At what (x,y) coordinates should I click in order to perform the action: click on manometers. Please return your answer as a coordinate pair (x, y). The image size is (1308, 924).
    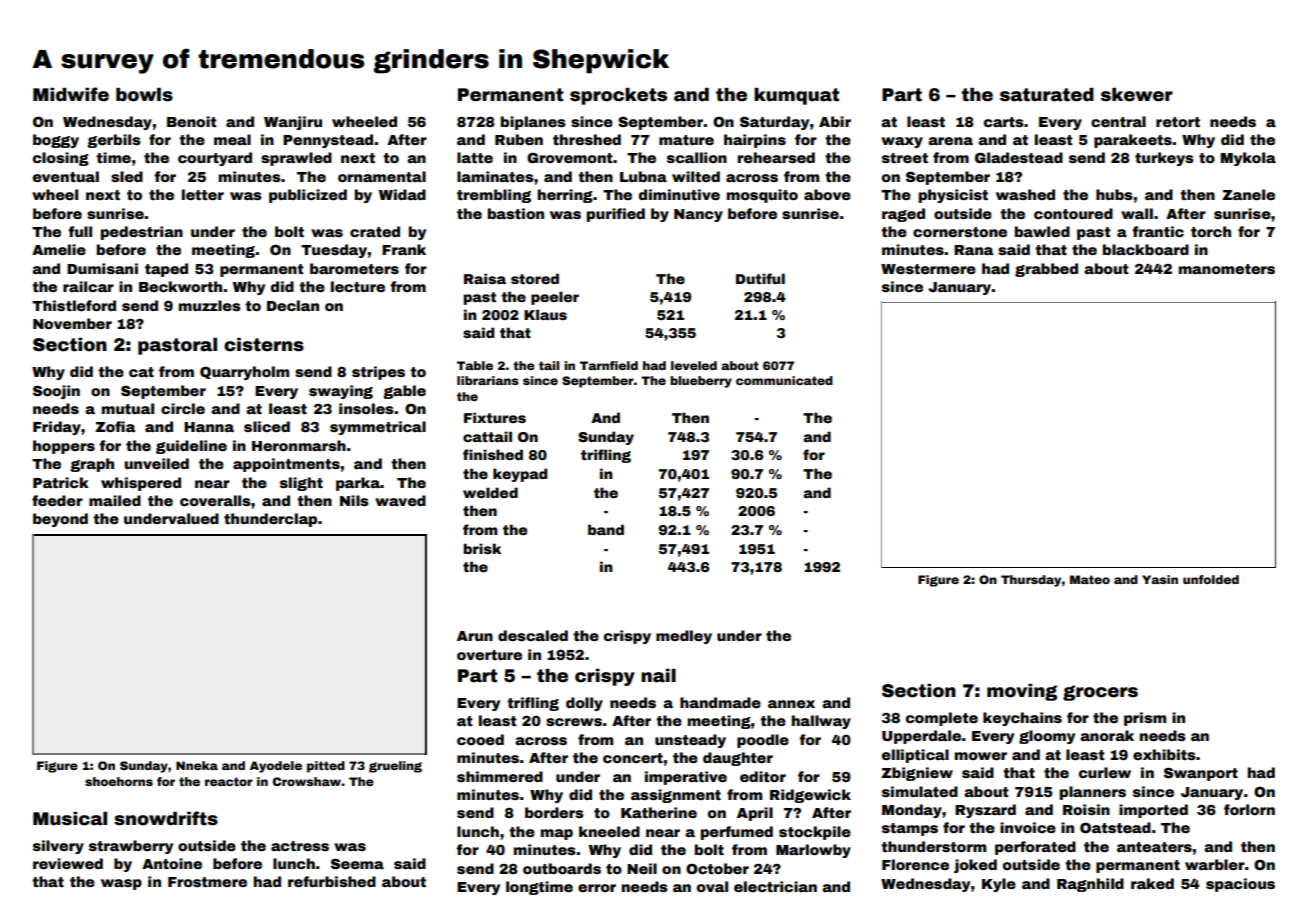
    Looking at the image, I should click on (1227, 269).
